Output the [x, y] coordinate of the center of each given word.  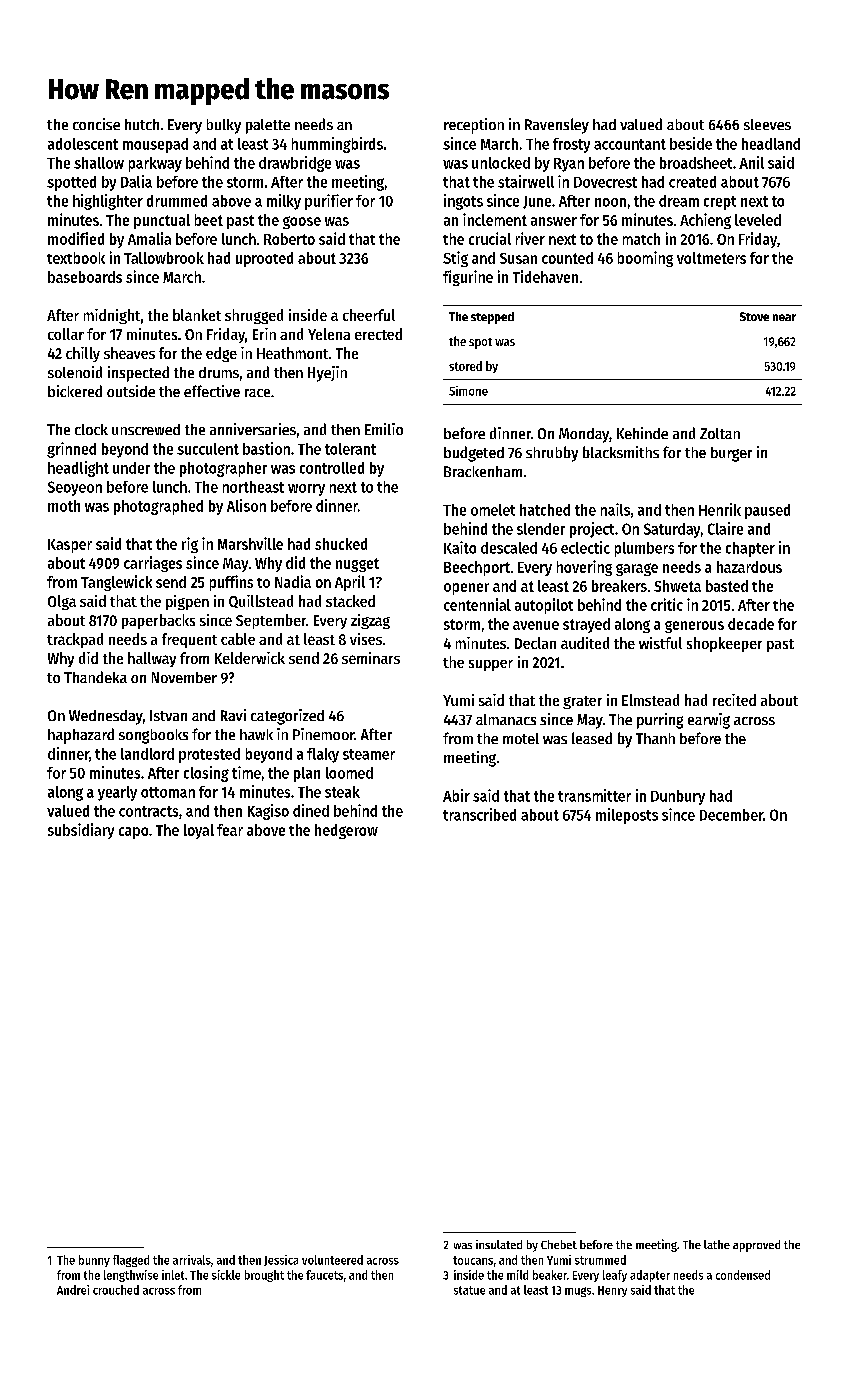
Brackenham [483, 471]
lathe [717, 1244]
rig [190, 545]
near [784, 317]
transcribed [479, 814]
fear [230, 830]
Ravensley [557, 126]
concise [96, 124]
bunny [94, 1261]
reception [474, 126]
